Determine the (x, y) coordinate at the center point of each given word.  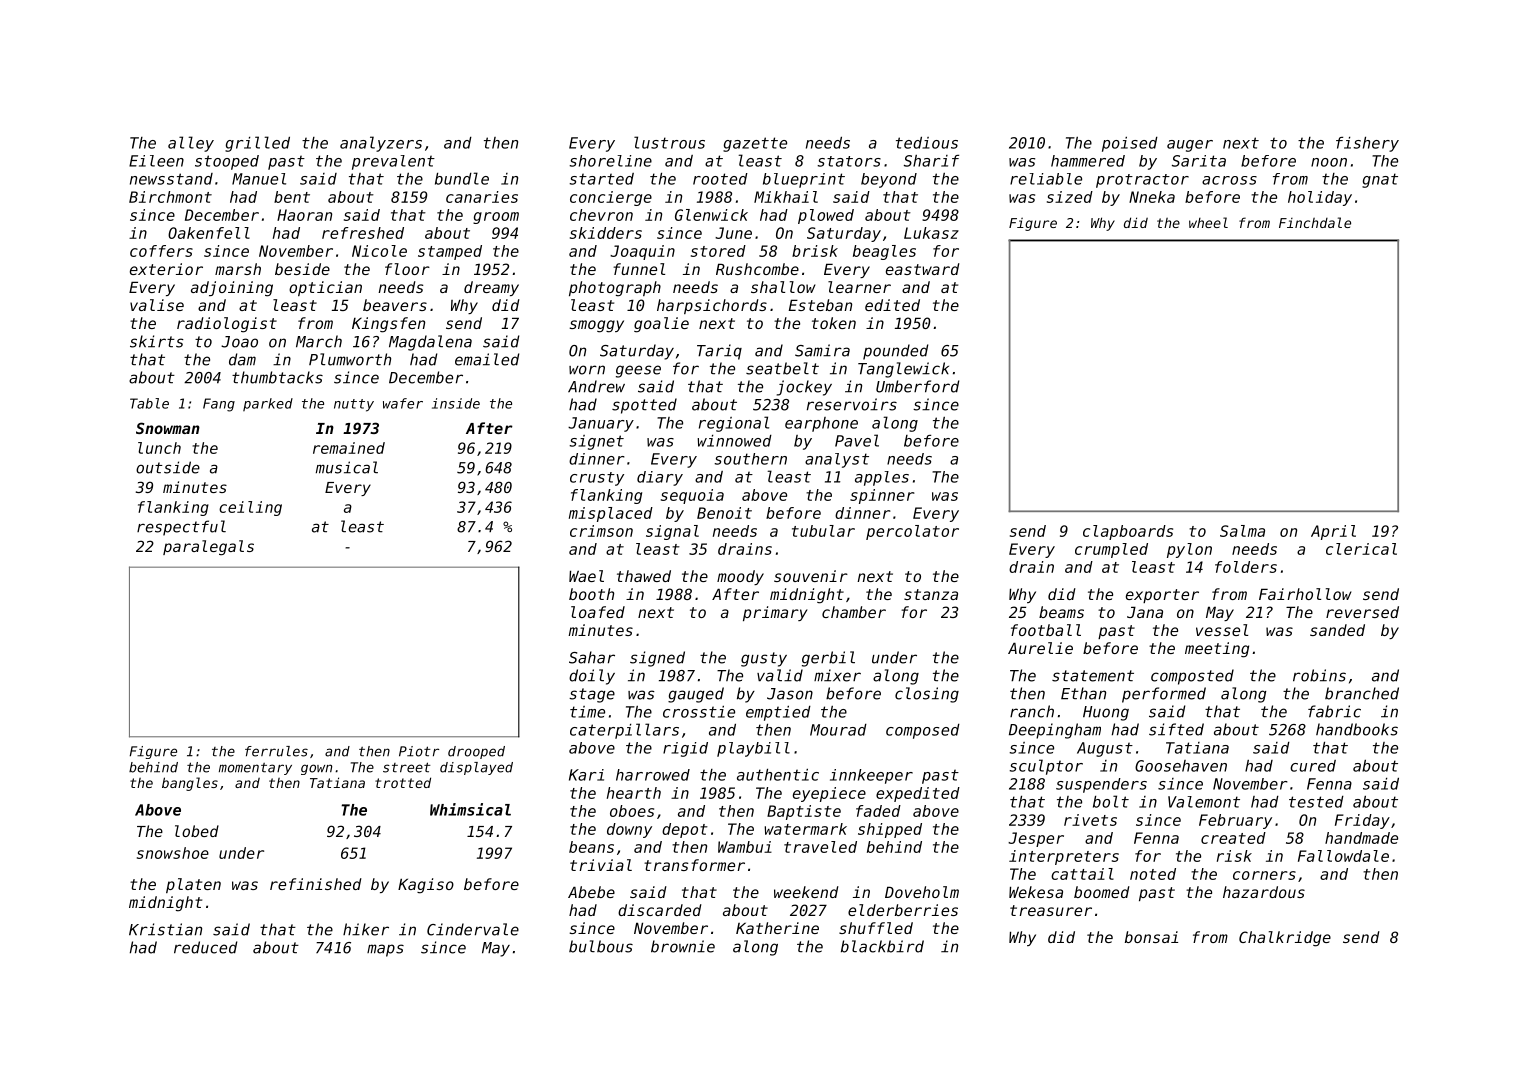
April (1333, 532)
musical (347, 467)
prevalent (393, 162)
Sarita (1199, 161)
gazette (755, 144)
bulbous (601, 946)
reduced (205, 947)
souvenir (811, 576)
